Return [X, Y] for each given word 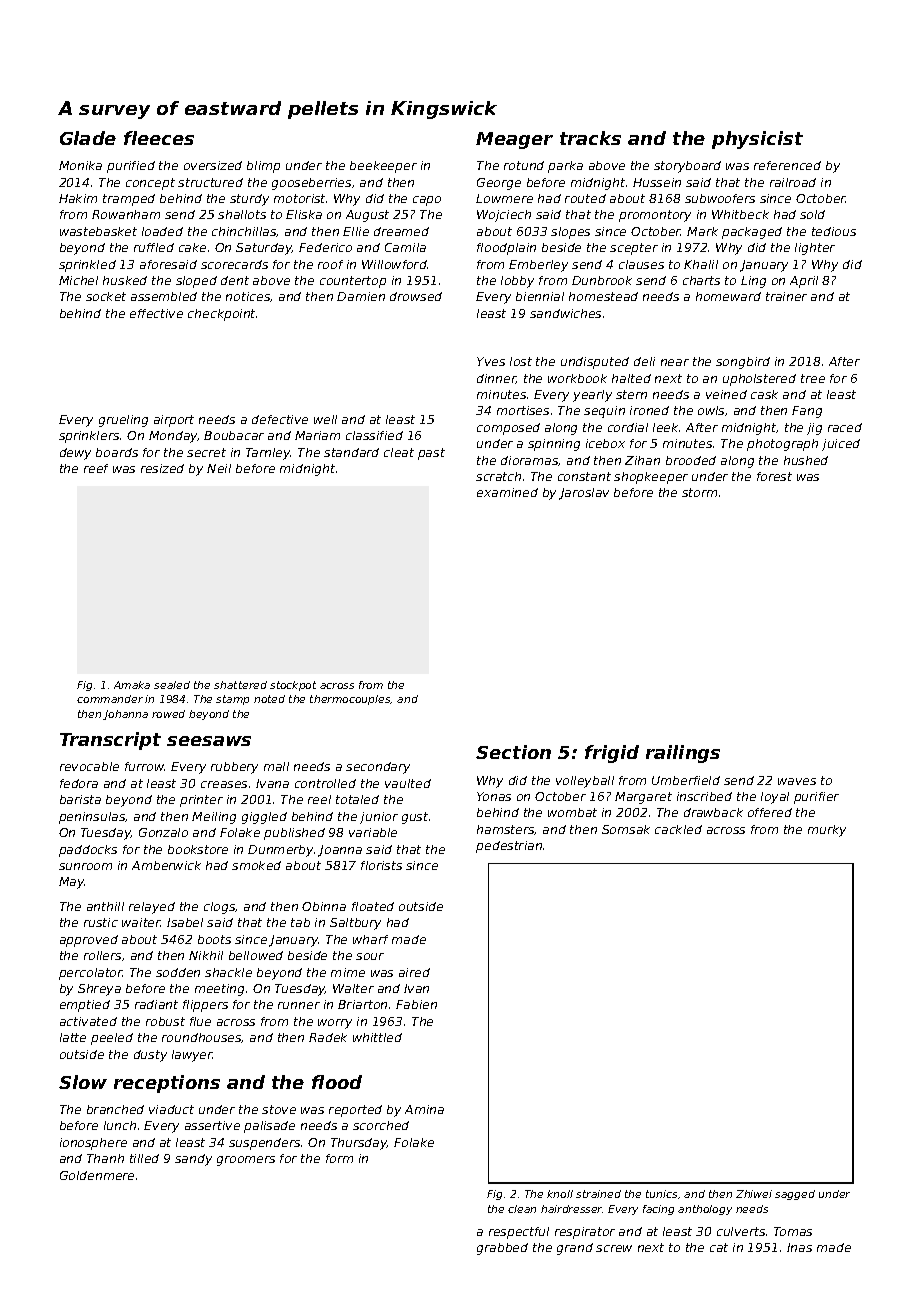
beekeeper [383, 167]
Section [513, 752]
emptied [85, 1006]
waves [797, 781]
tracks [590, 138]
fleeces [159, 138]
